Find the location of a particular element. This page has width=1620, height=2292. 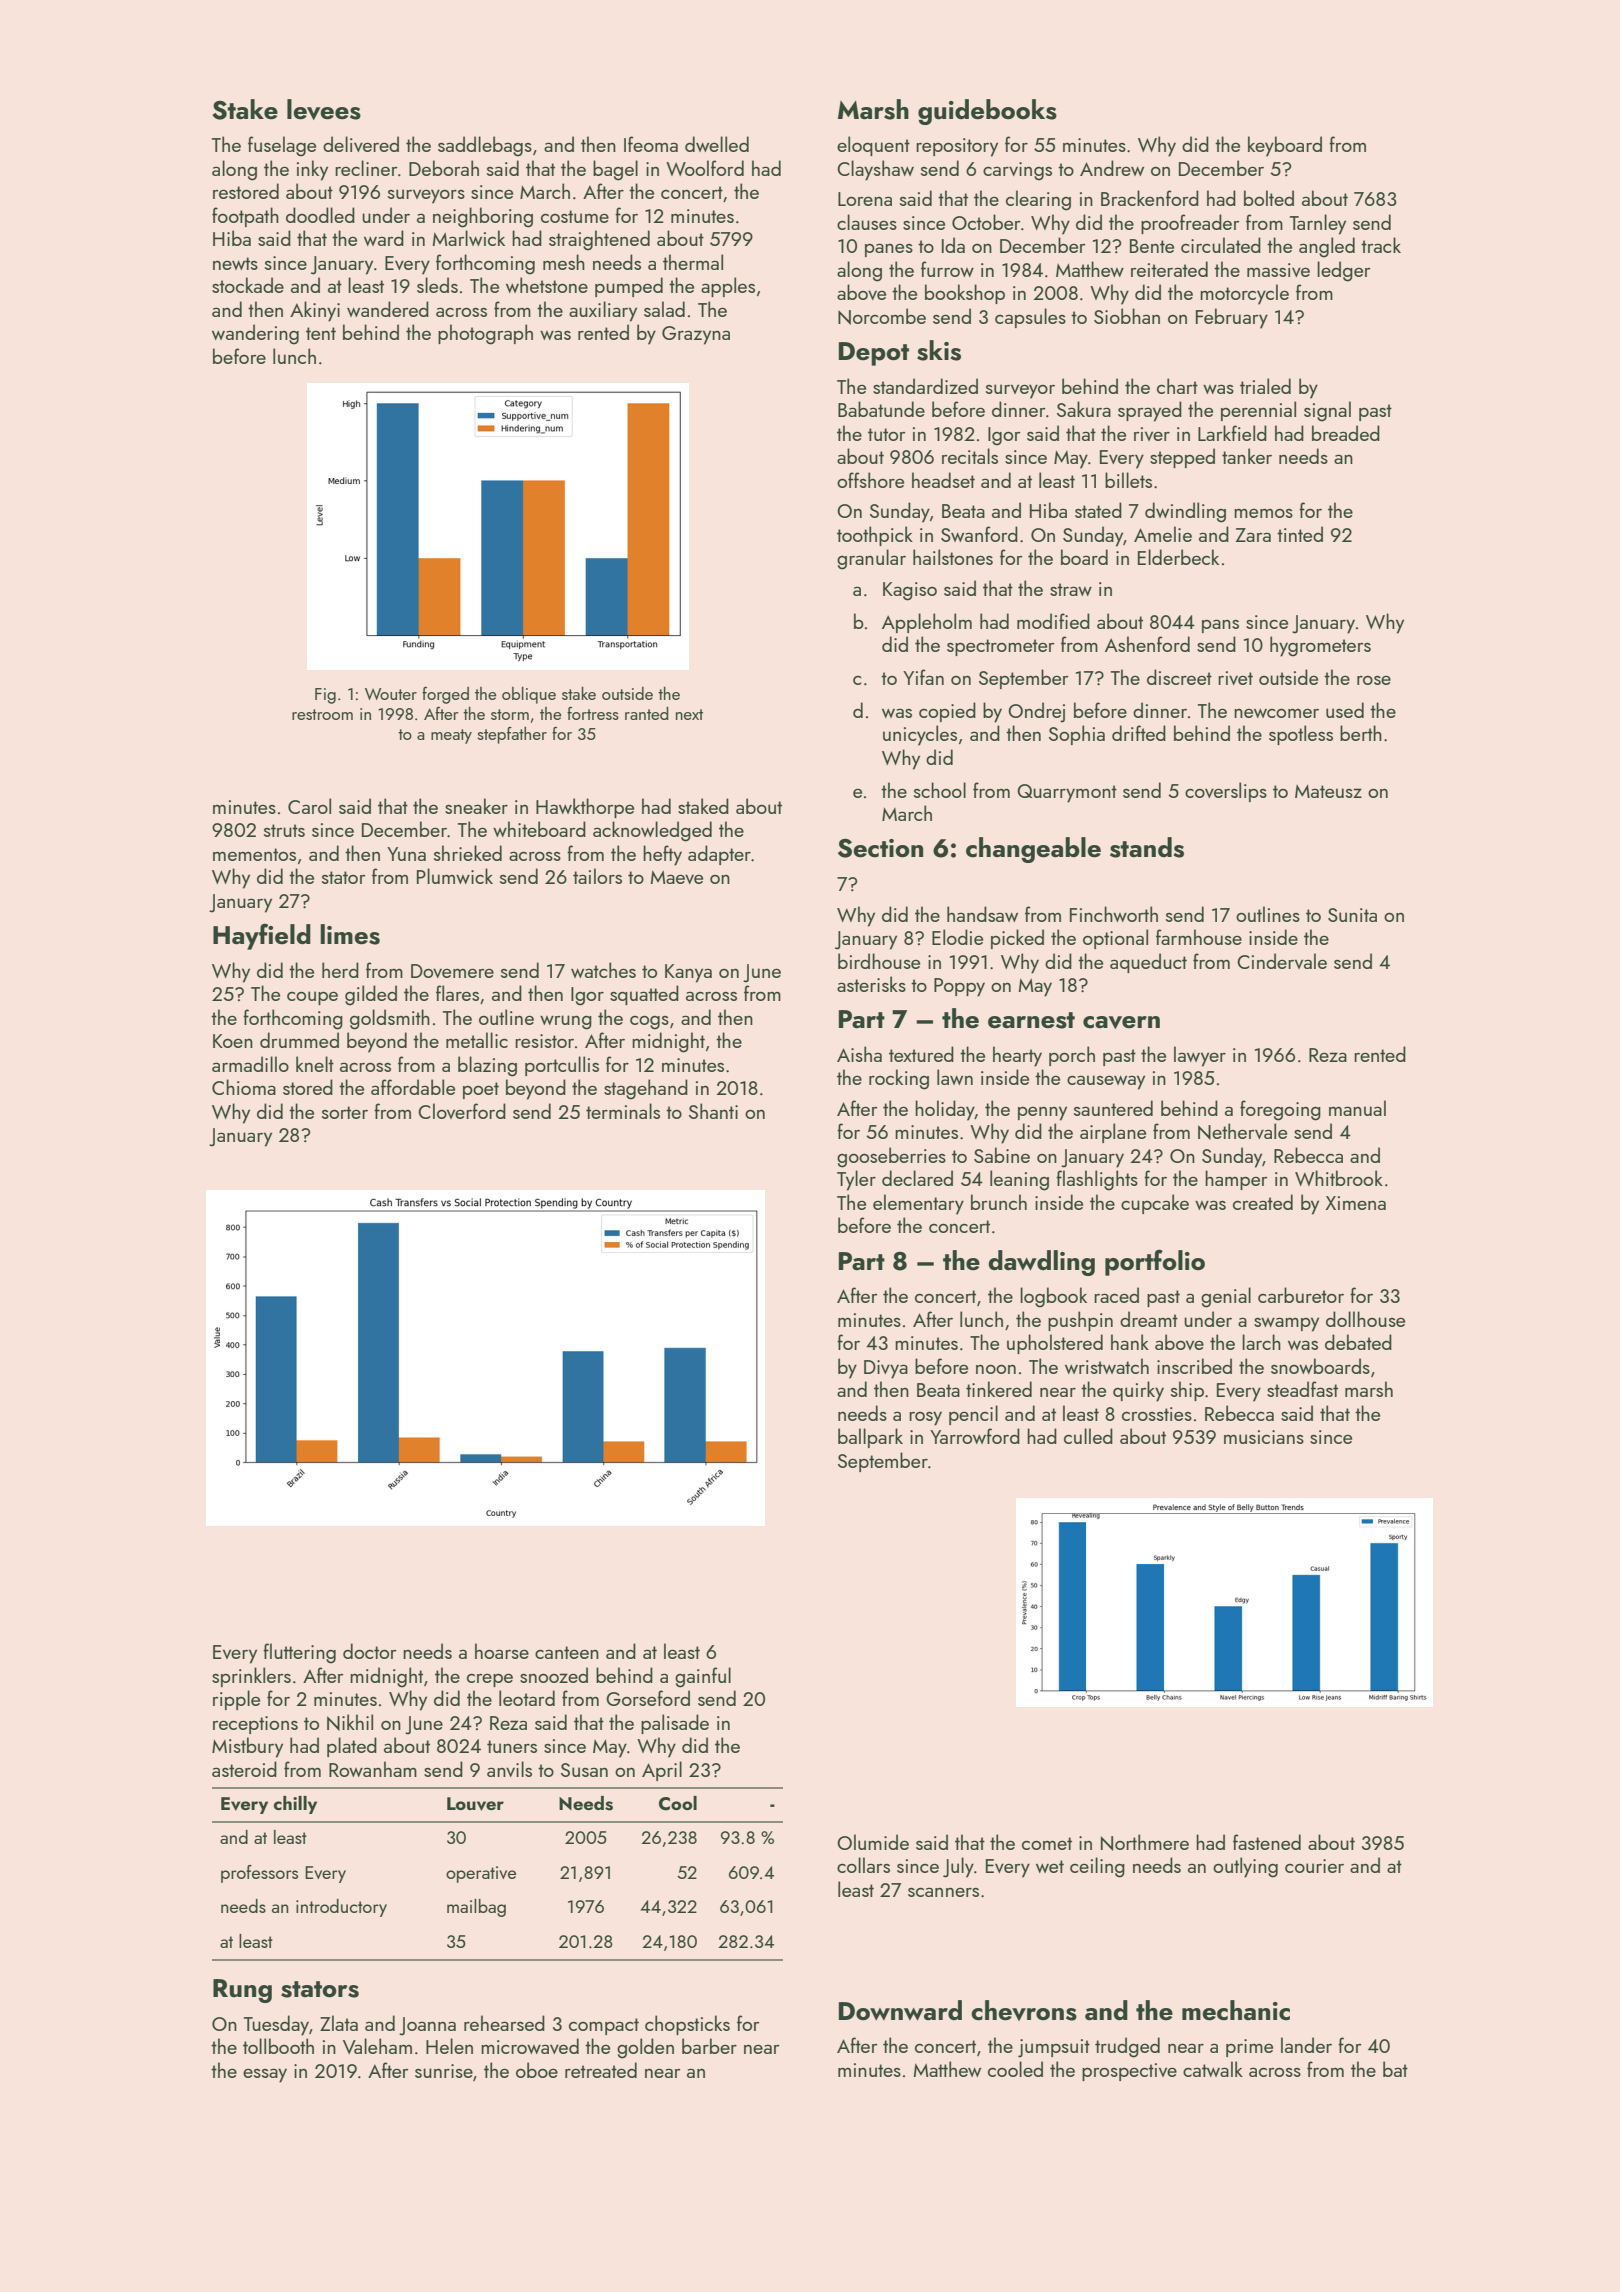

ballpark is located at coordinates (870, 1438).
